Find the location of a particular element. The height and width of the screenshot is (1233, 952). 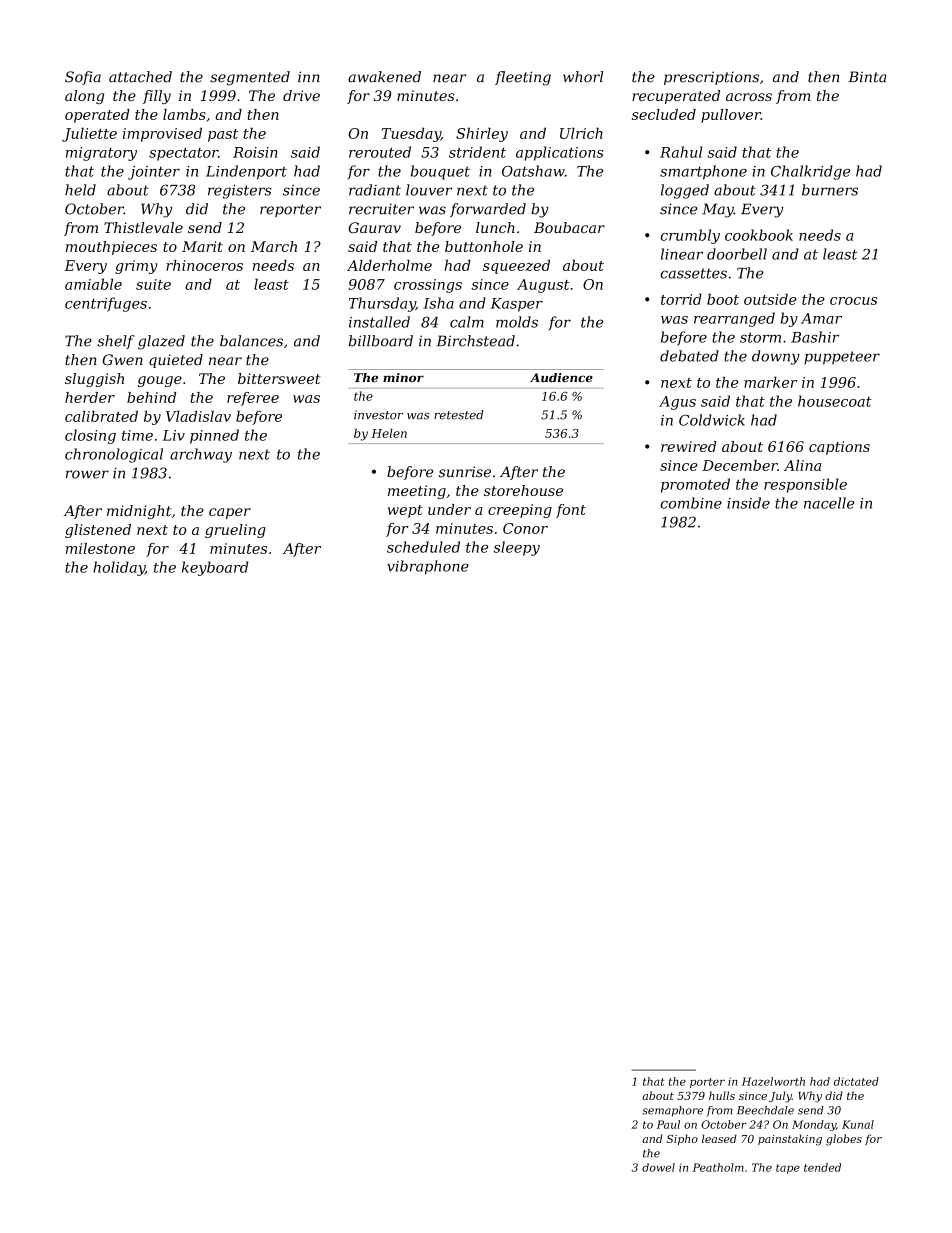

semaphore is located at coordinates (672, 1111).
